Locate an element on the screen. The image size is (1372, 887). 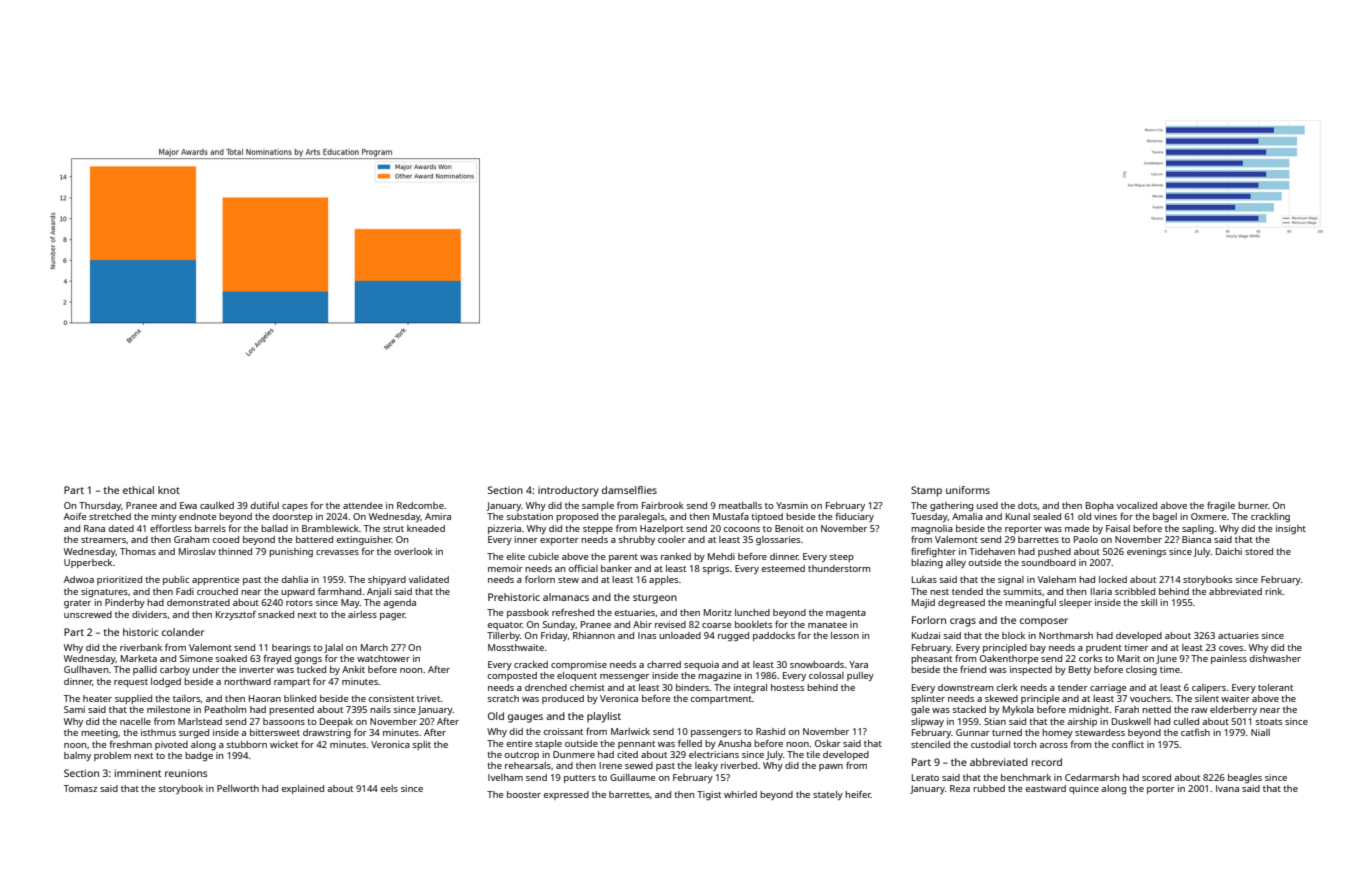
knot is located at coordinates (169, 490).
